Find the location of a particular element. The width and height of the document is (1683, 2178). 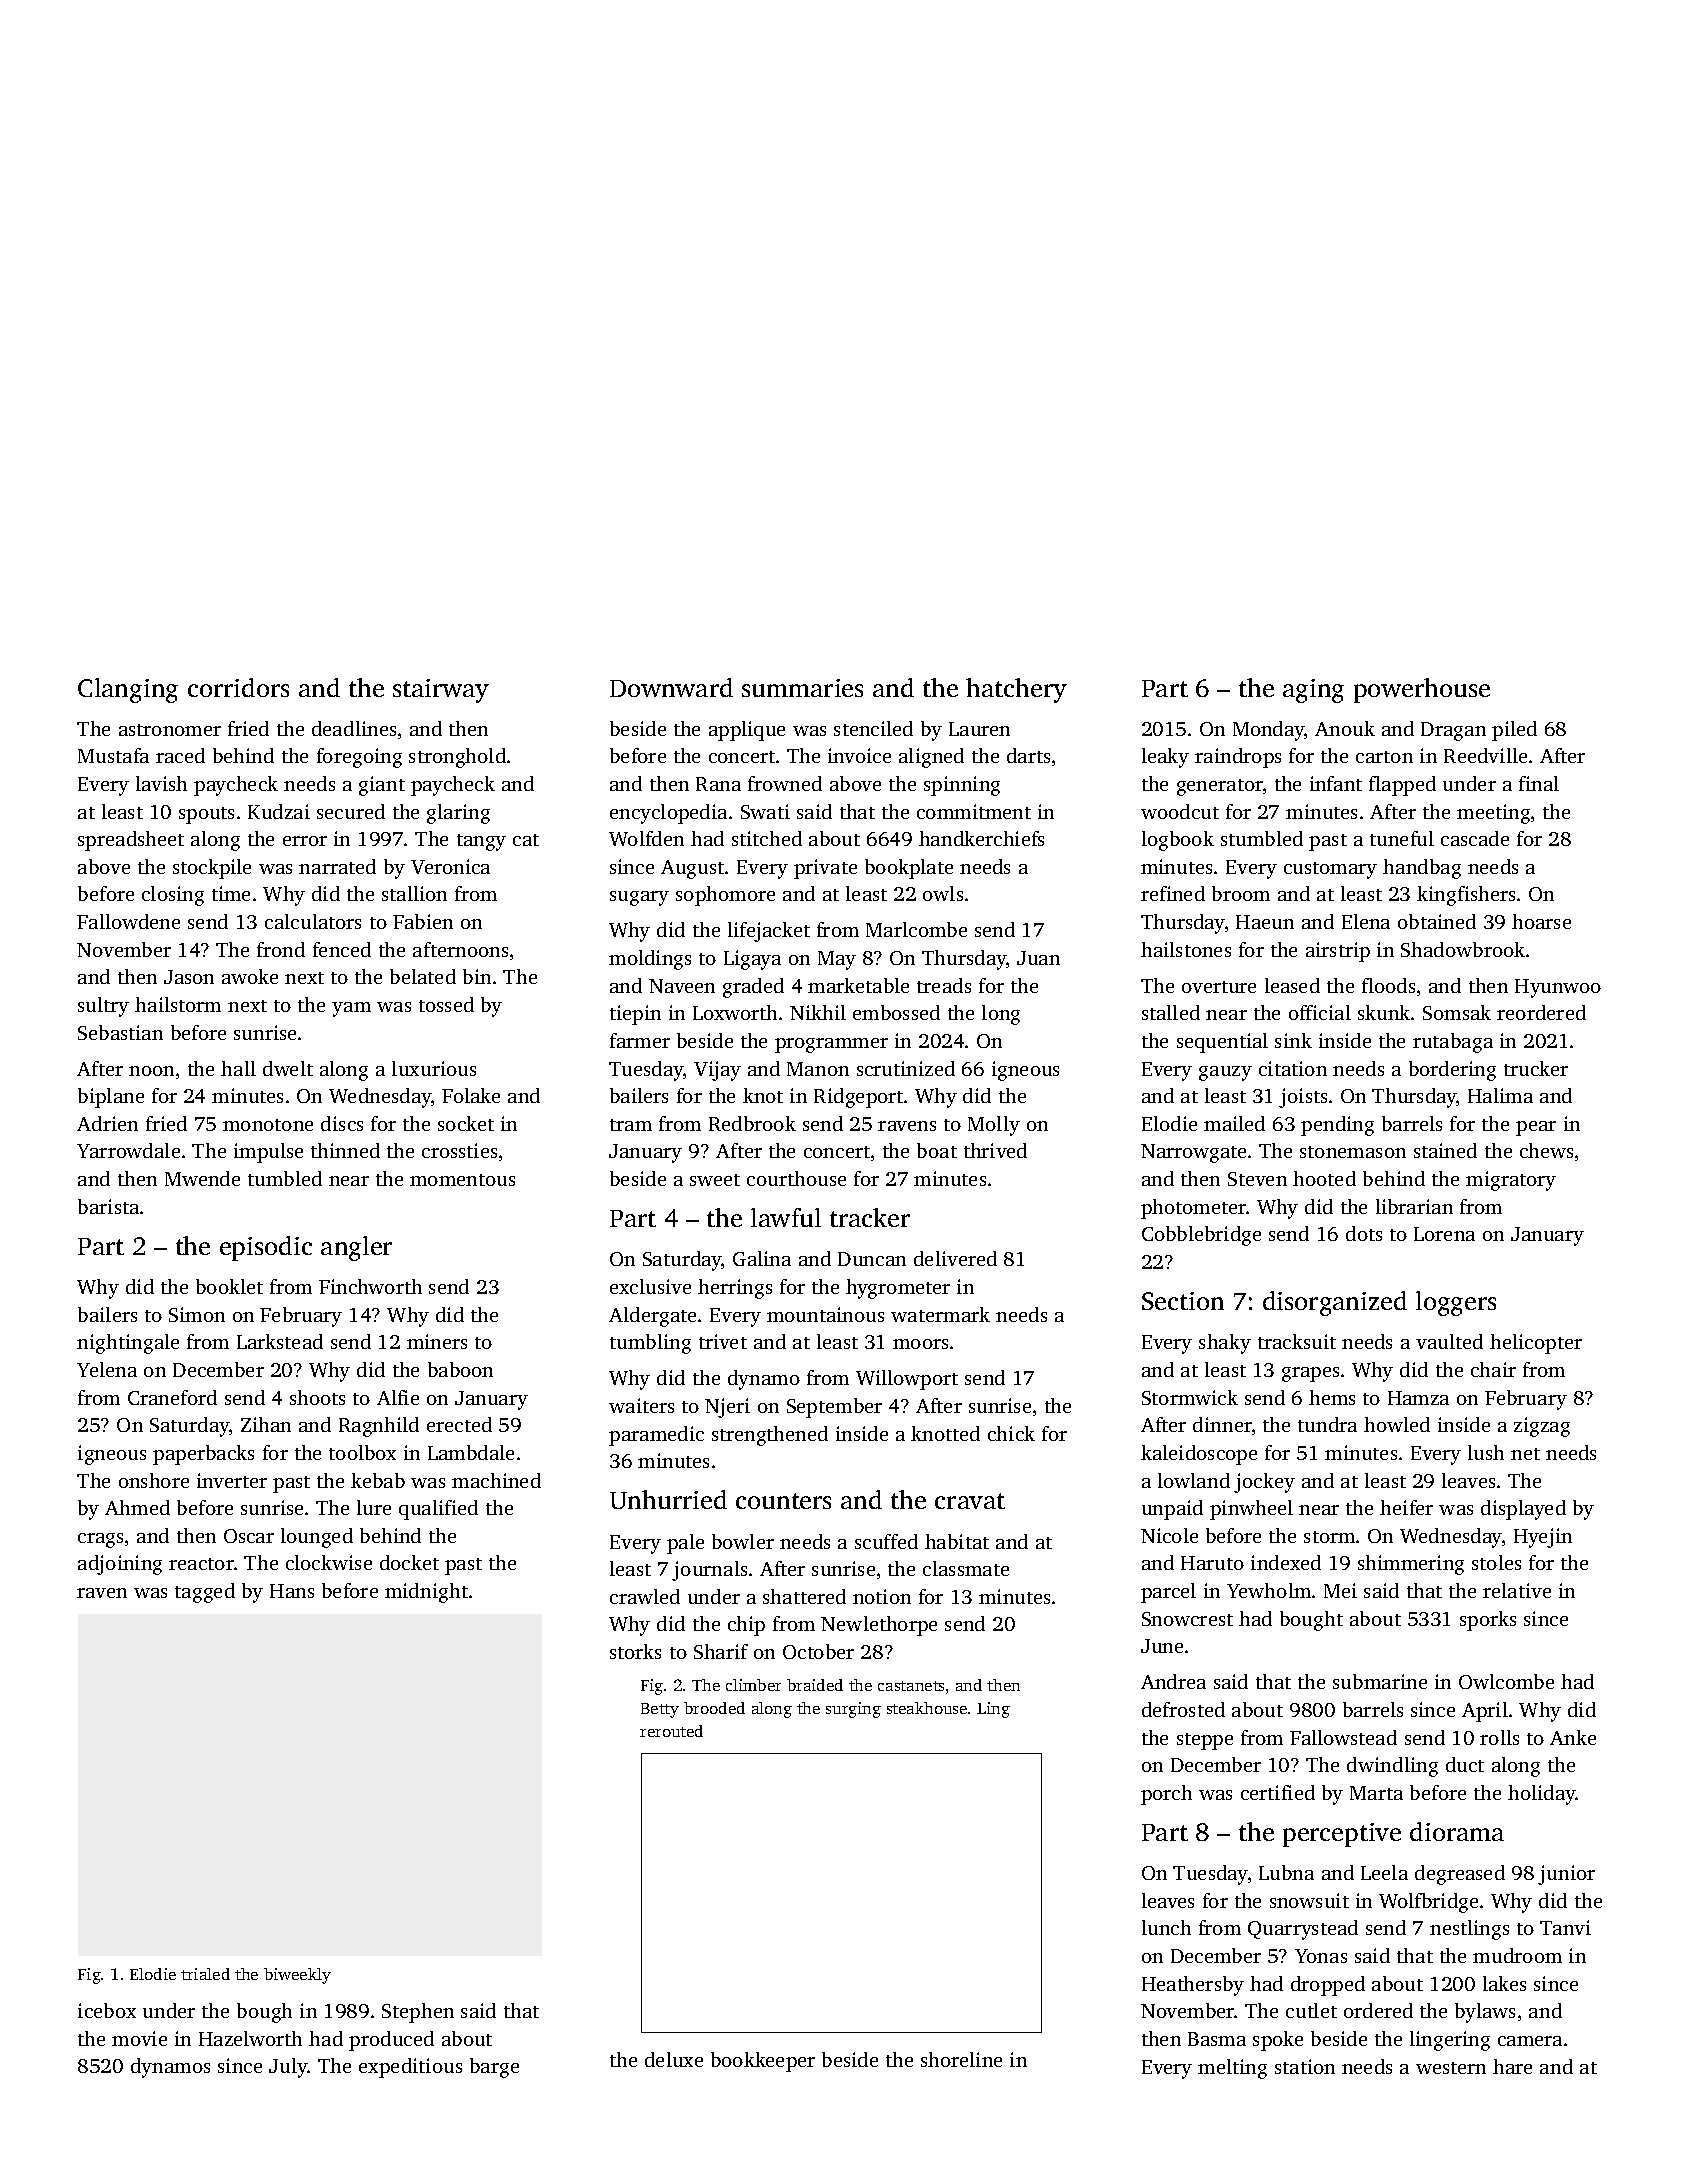

Ragnhild is located at coordinates (379, 1427).
